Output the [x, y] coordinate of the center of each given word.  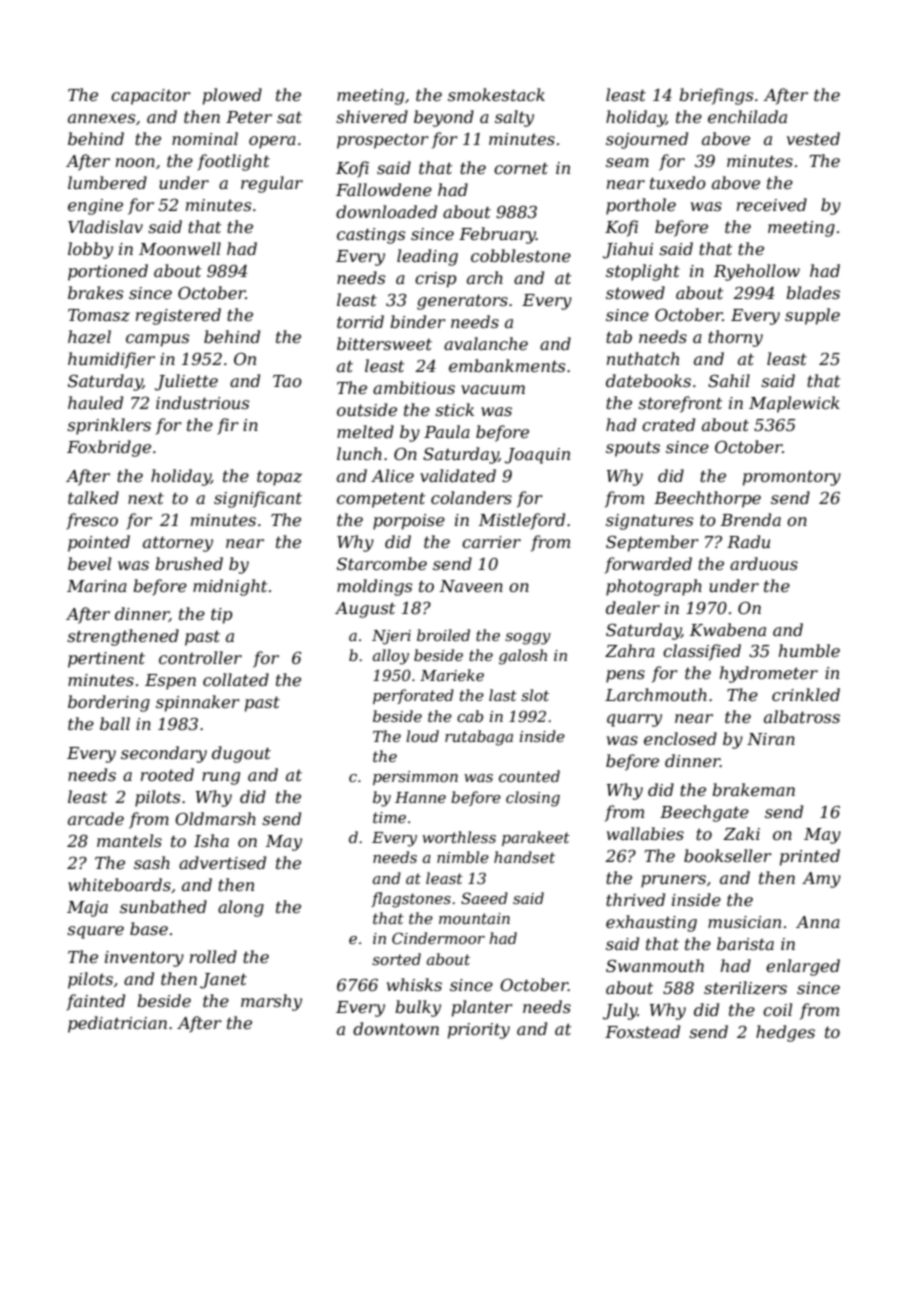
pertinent [106, 660]
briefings [716, 96]
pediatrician [117, 1024]
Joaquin [537, 456]
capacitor [151, 97]
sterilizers [745, 988]
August [365, 610]
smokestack [496, 94]
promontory [792, 478]
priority [479, 1031]
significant [258, 499]
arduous [764, 563]
